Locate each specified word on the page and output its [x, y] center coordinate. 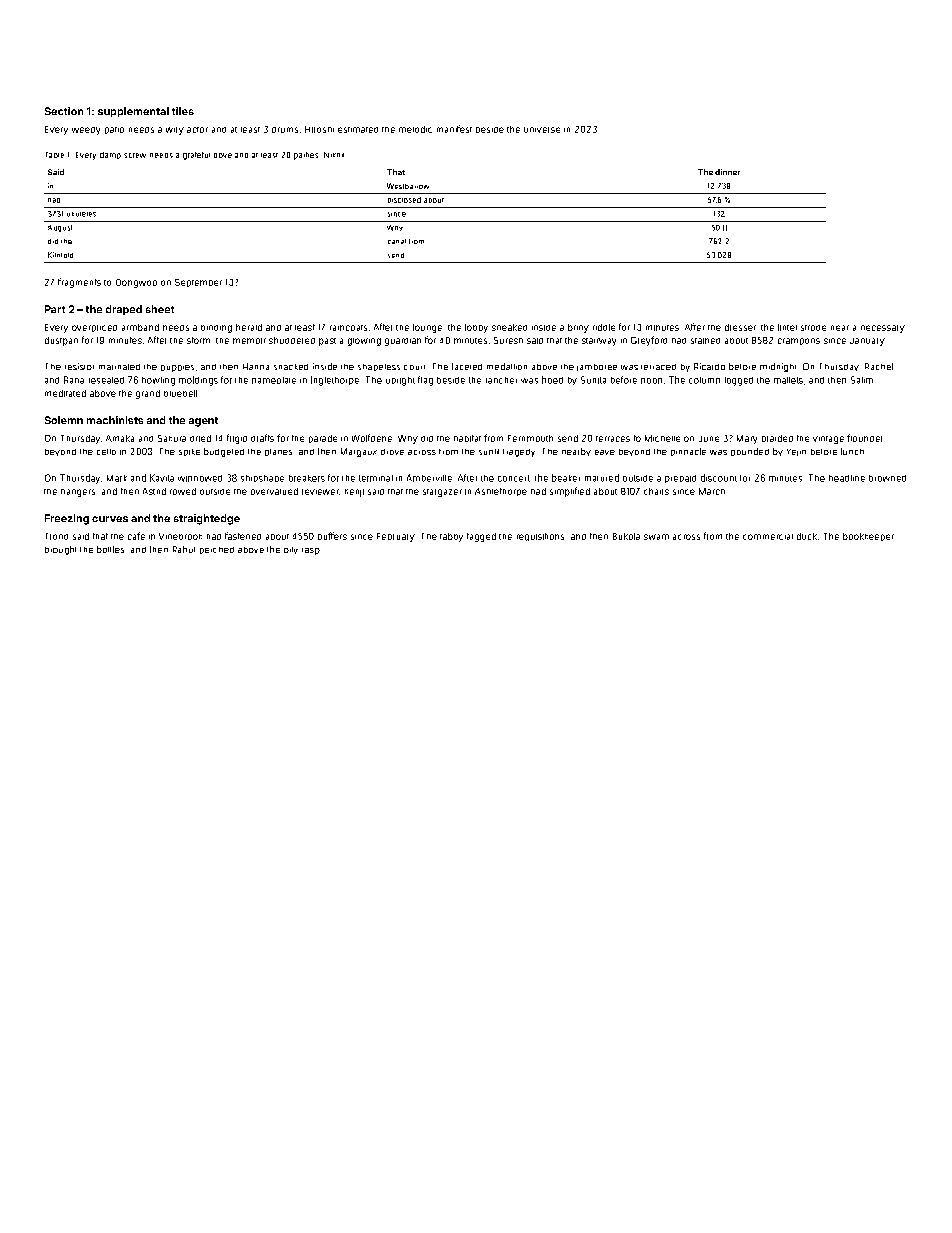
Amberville [429, 478]
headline [847, 478]
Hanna [256, 366]
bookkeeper [868, 537]
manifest [454, 129]
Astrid [154, 491]
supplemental [133, 112]
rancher [501, 380]
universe [542, 130]
